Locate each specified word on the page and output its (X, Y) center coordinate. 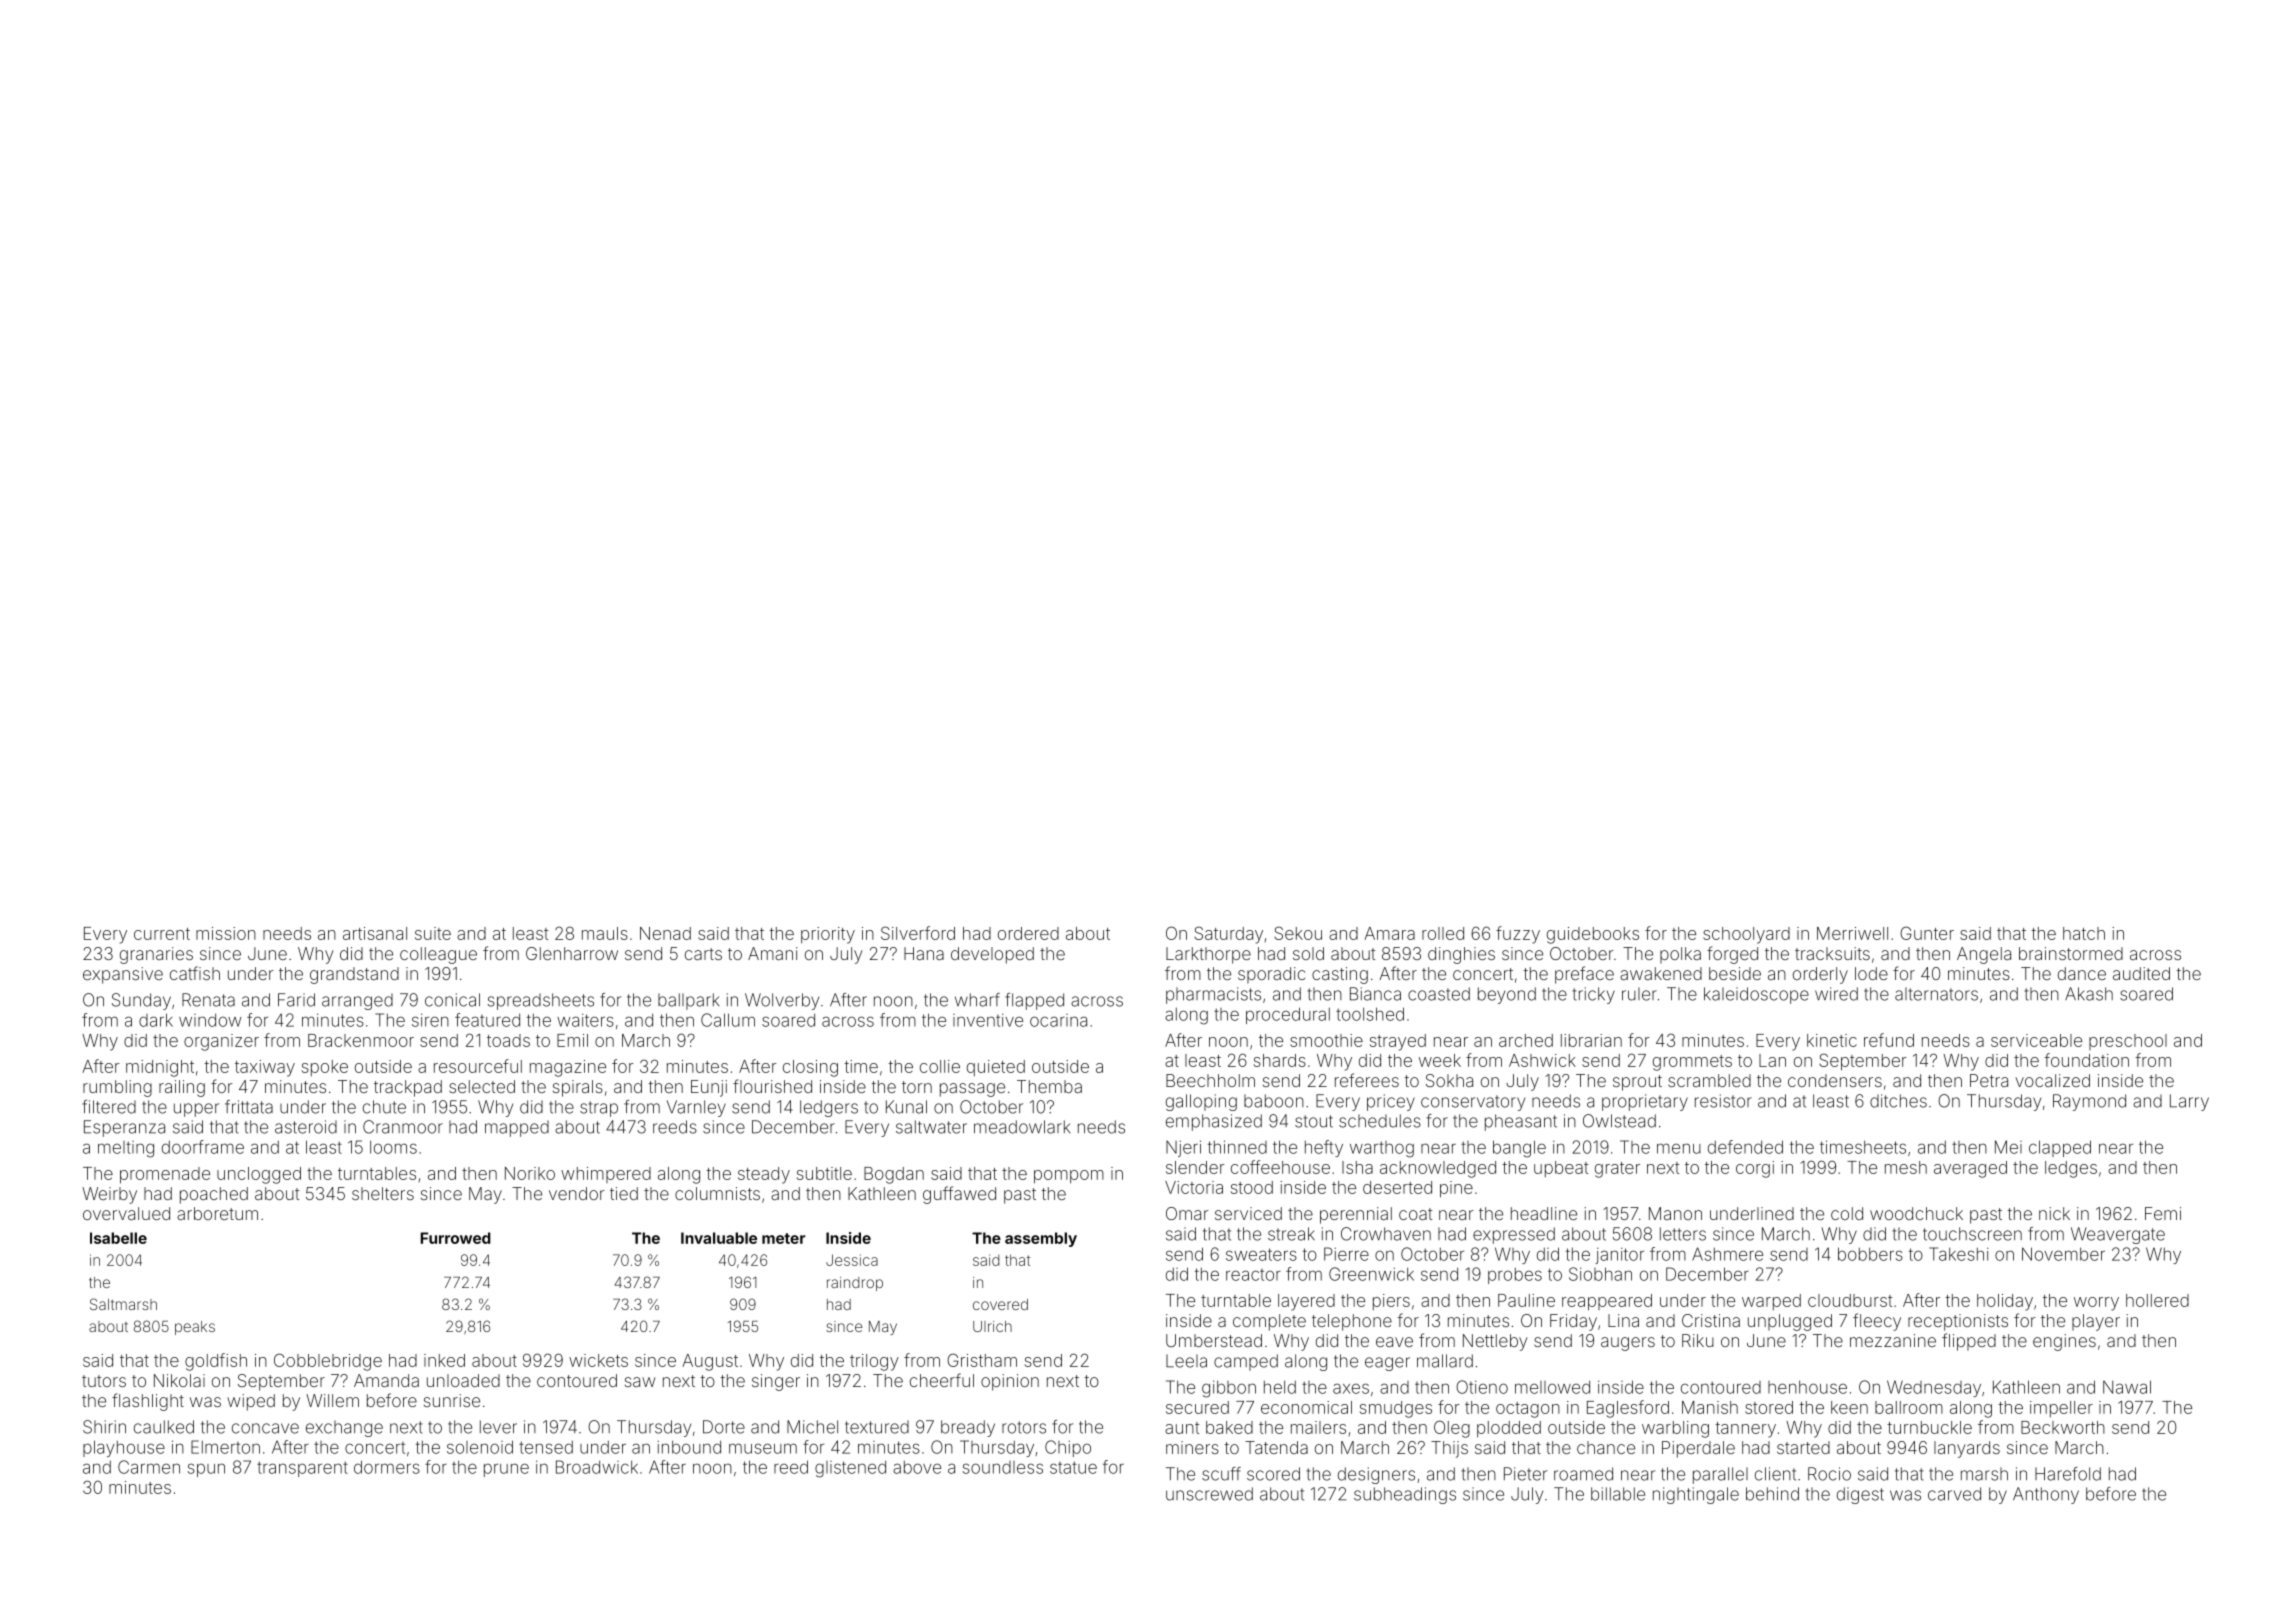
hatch (2084, 933)
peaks (195, 1328)
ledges (2071, 1169)
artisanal (375, 933)
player (2096, 1322)
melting (126, 1149)
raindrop (855, 1284)
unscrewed (1209, 1494)
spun (206, 1470)
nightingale (1696, 1495)
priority (828, 935)
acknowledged (1438, 1169)
